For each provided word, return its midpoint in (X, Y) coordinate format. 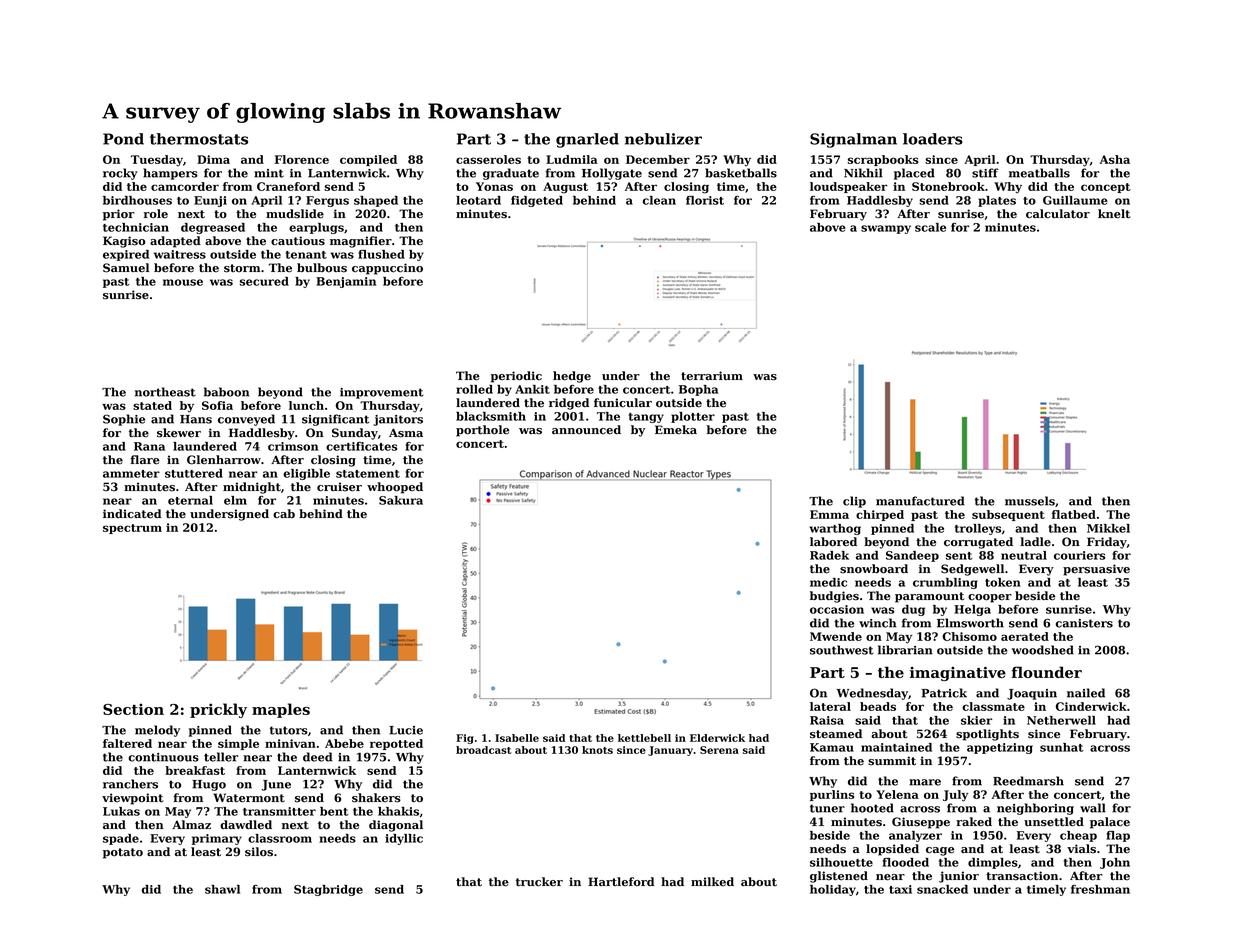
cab (284, 513)
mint (269, 173)
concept (1106, 188)
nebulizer (663, 139)
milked (712, 881)
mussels (1030, 501)
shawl (222, 889)
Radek (829, 555)
